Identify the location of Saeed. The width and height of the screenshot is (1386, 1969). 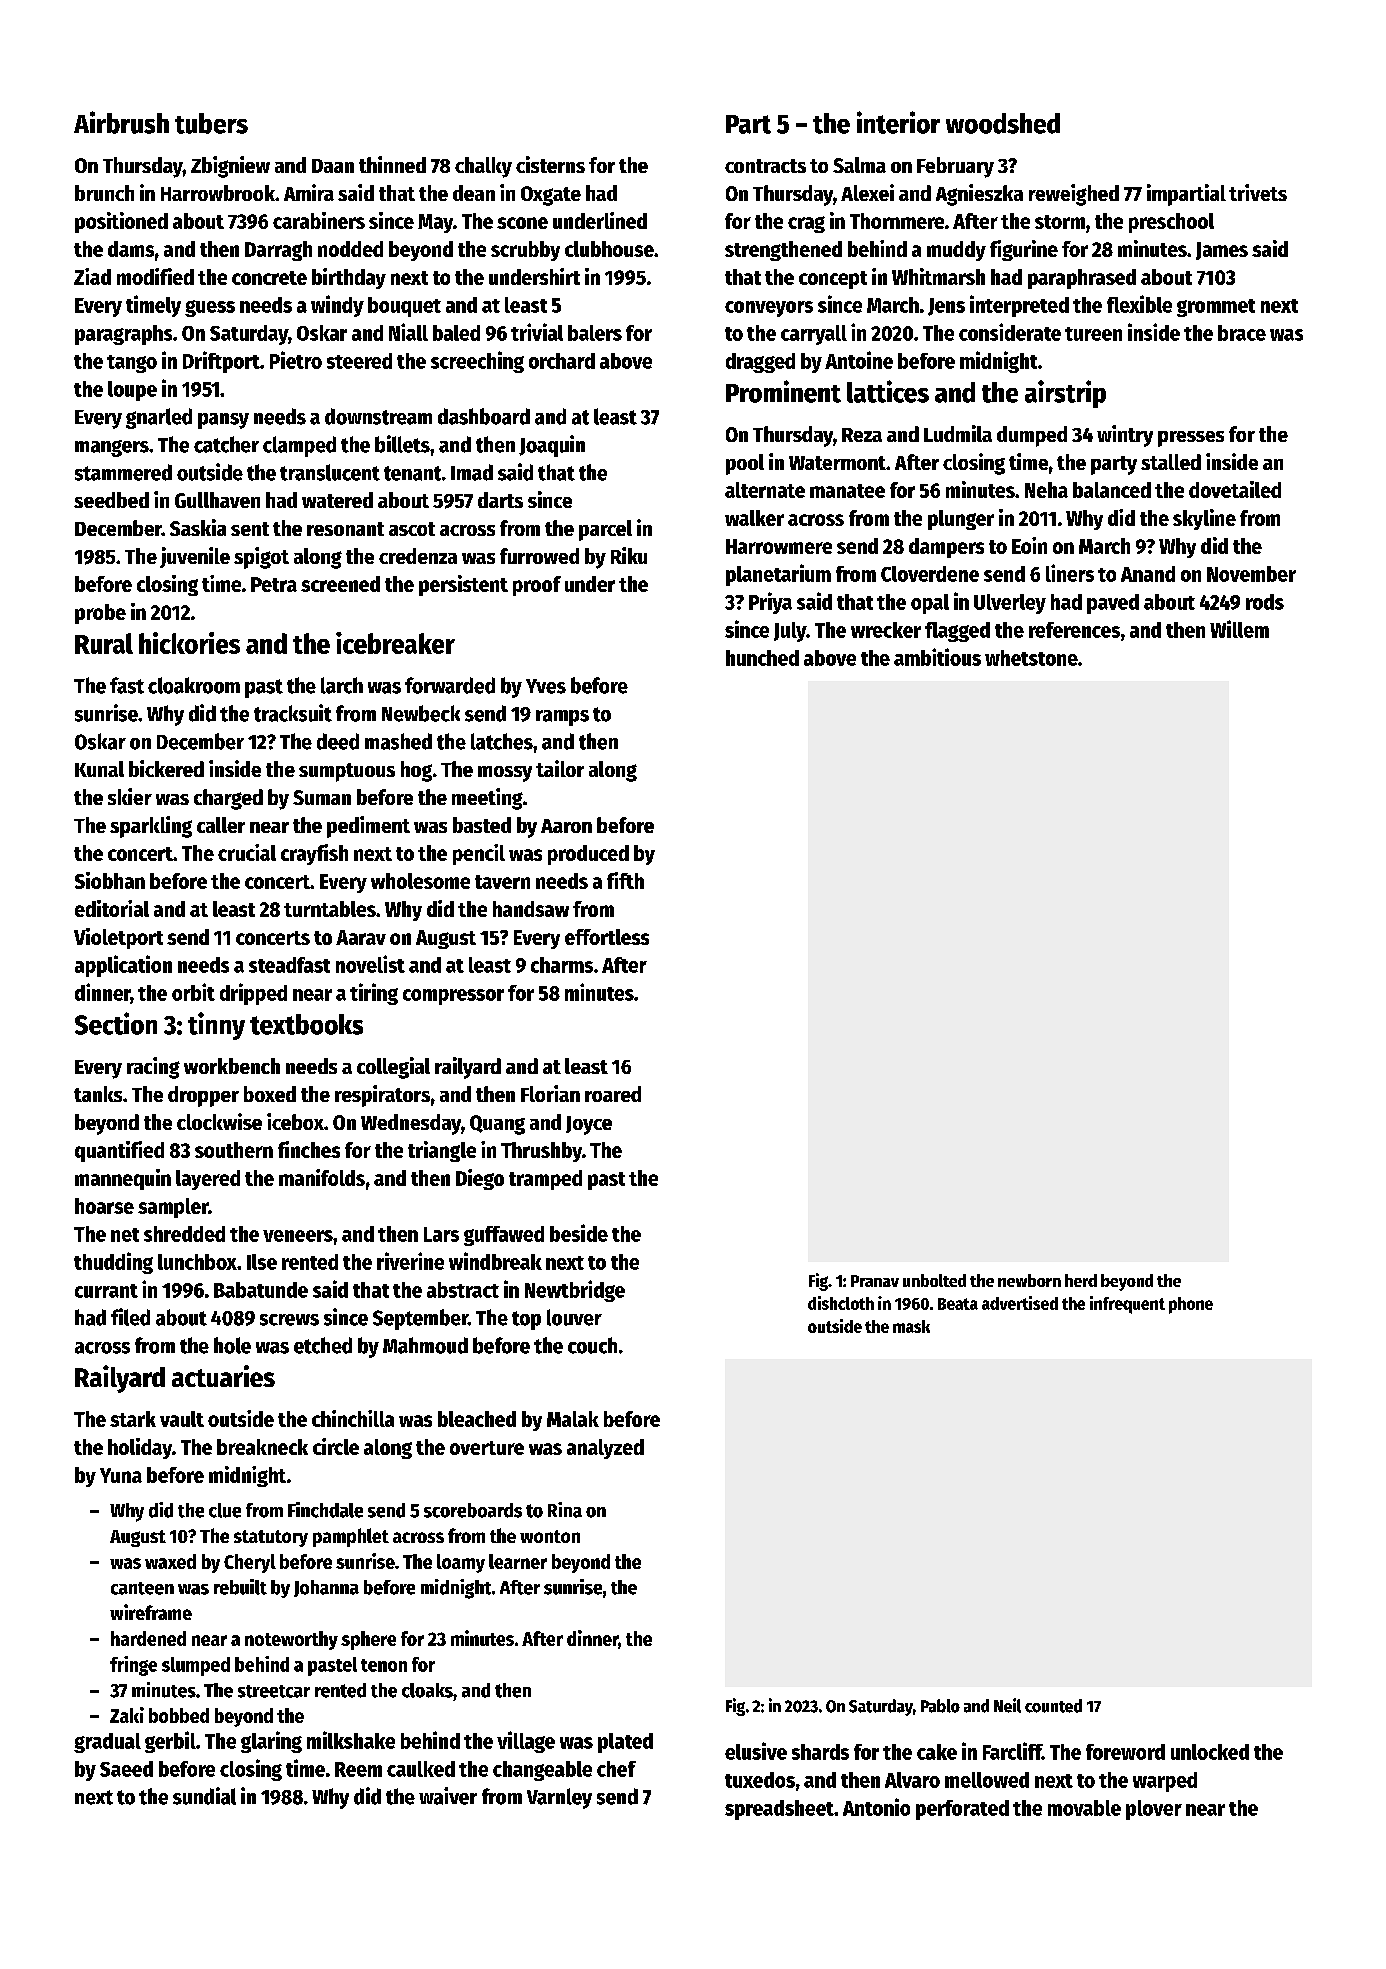
(126, 1769).
